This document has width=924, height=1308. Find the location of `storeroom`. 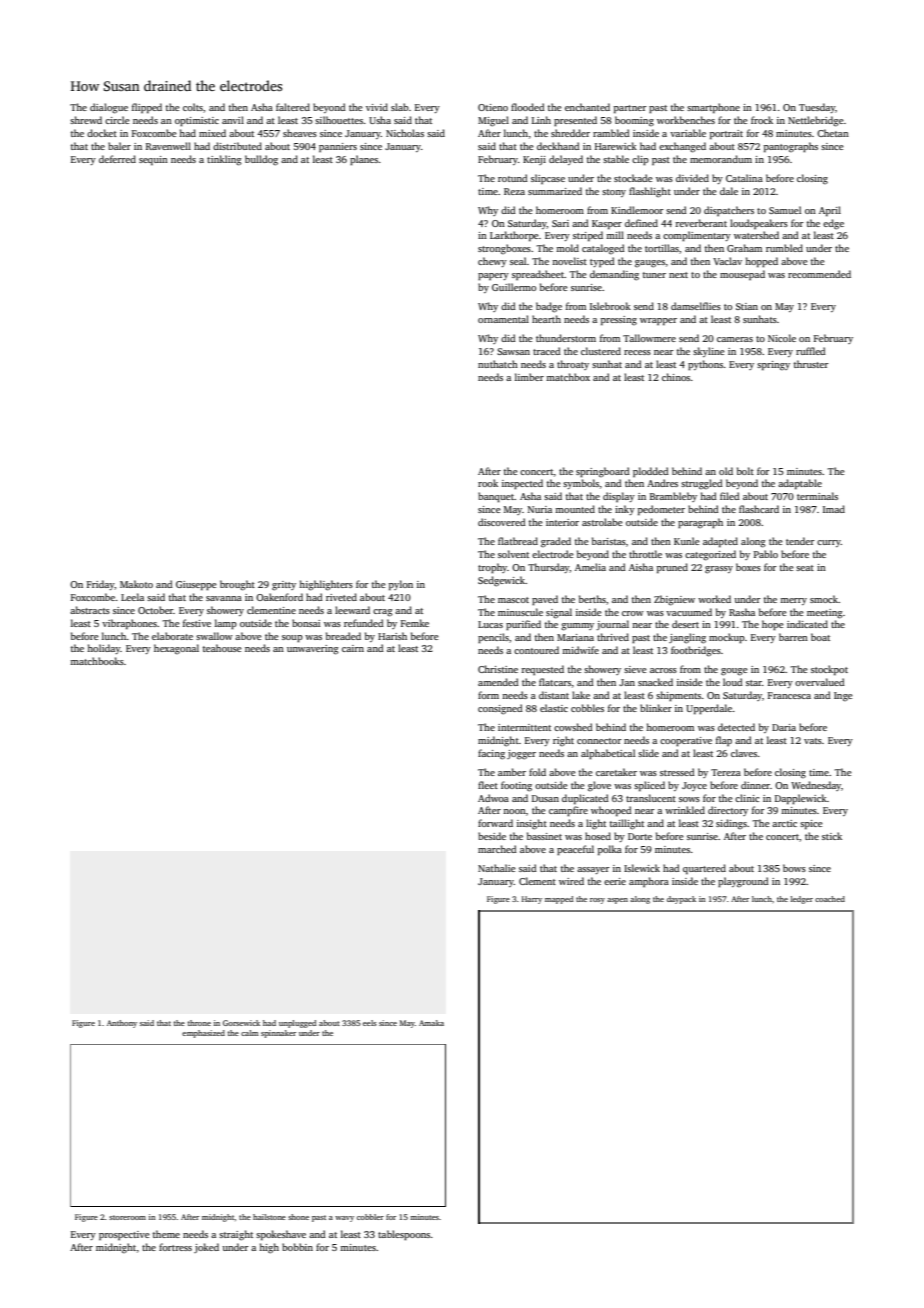

storeroom is located at coordinates (127, 1217).
